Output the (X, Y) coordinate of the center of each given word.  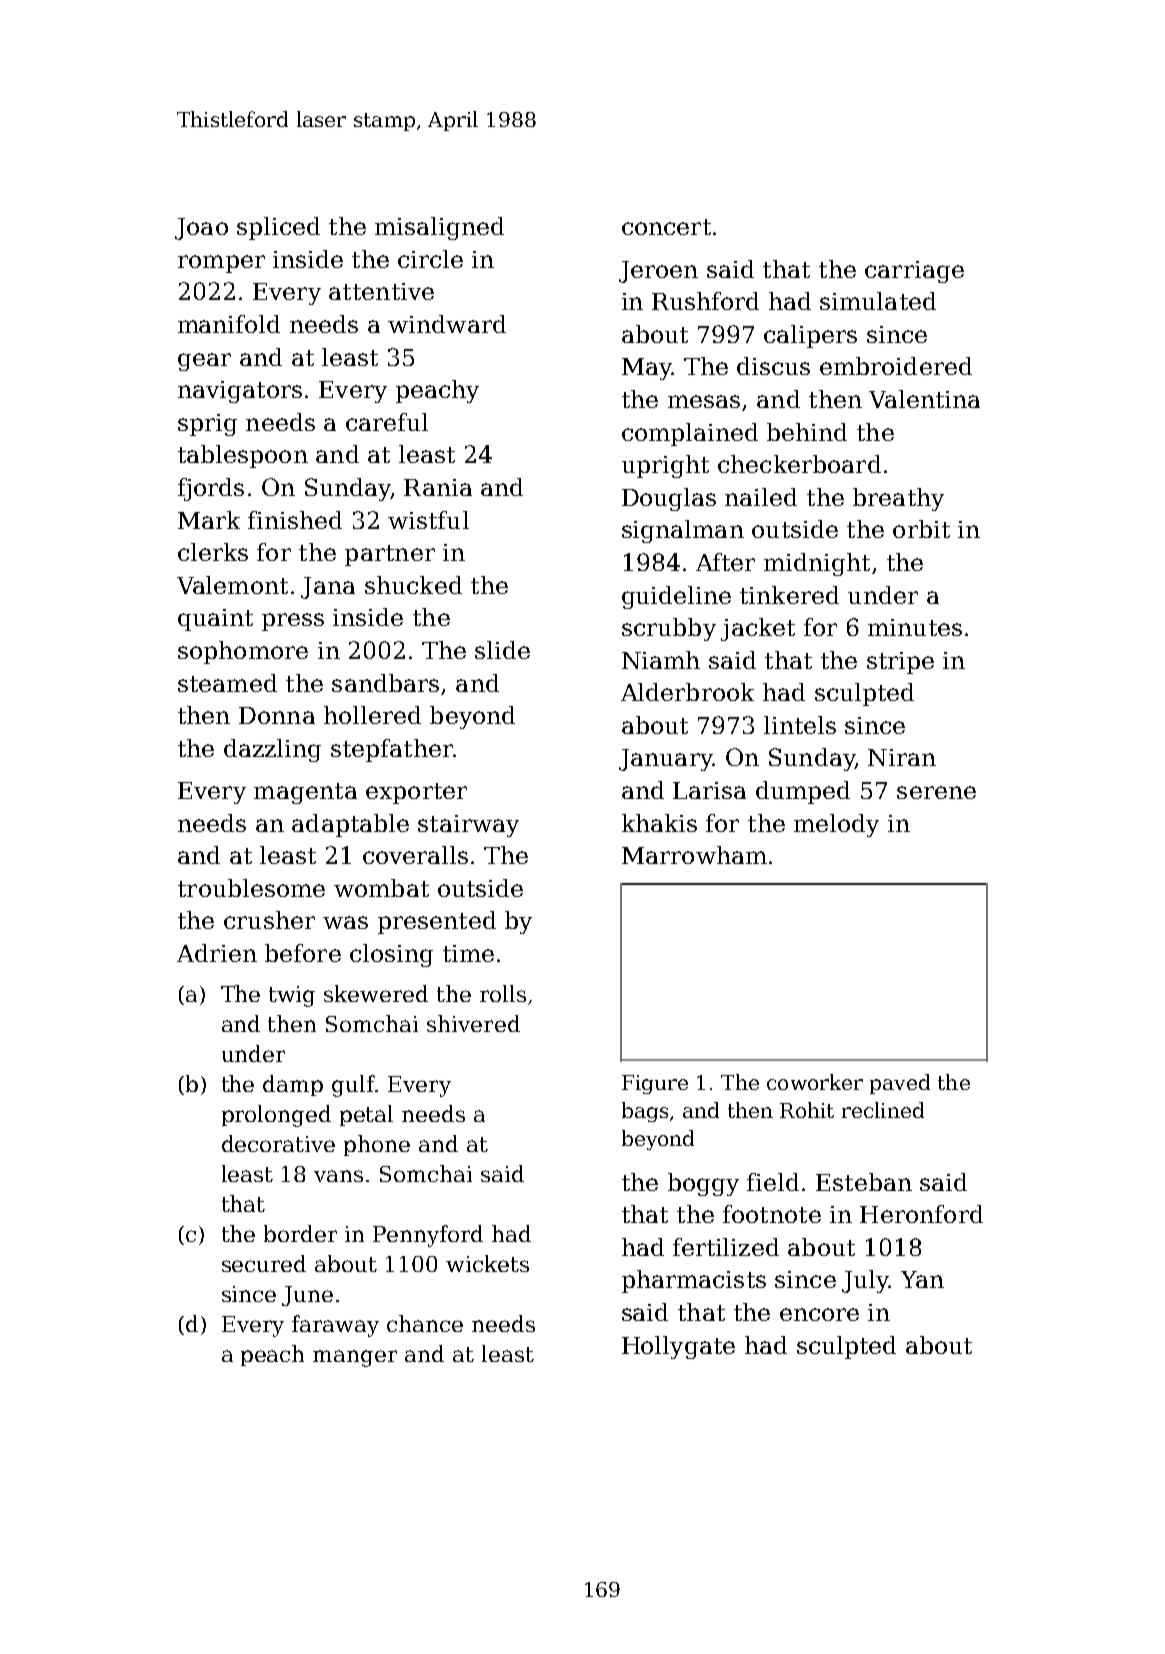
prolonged (276, 1116)
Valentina (924, 399)
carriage (914, 272)
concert (666, 227)
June (307, 1296)
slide (502, 650)
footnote (772, 1214)
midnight (817, 564)
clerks (213, 552)
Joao (201, 229)
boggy (703, 1184)
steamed (227, 683)
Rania (438, 487)
